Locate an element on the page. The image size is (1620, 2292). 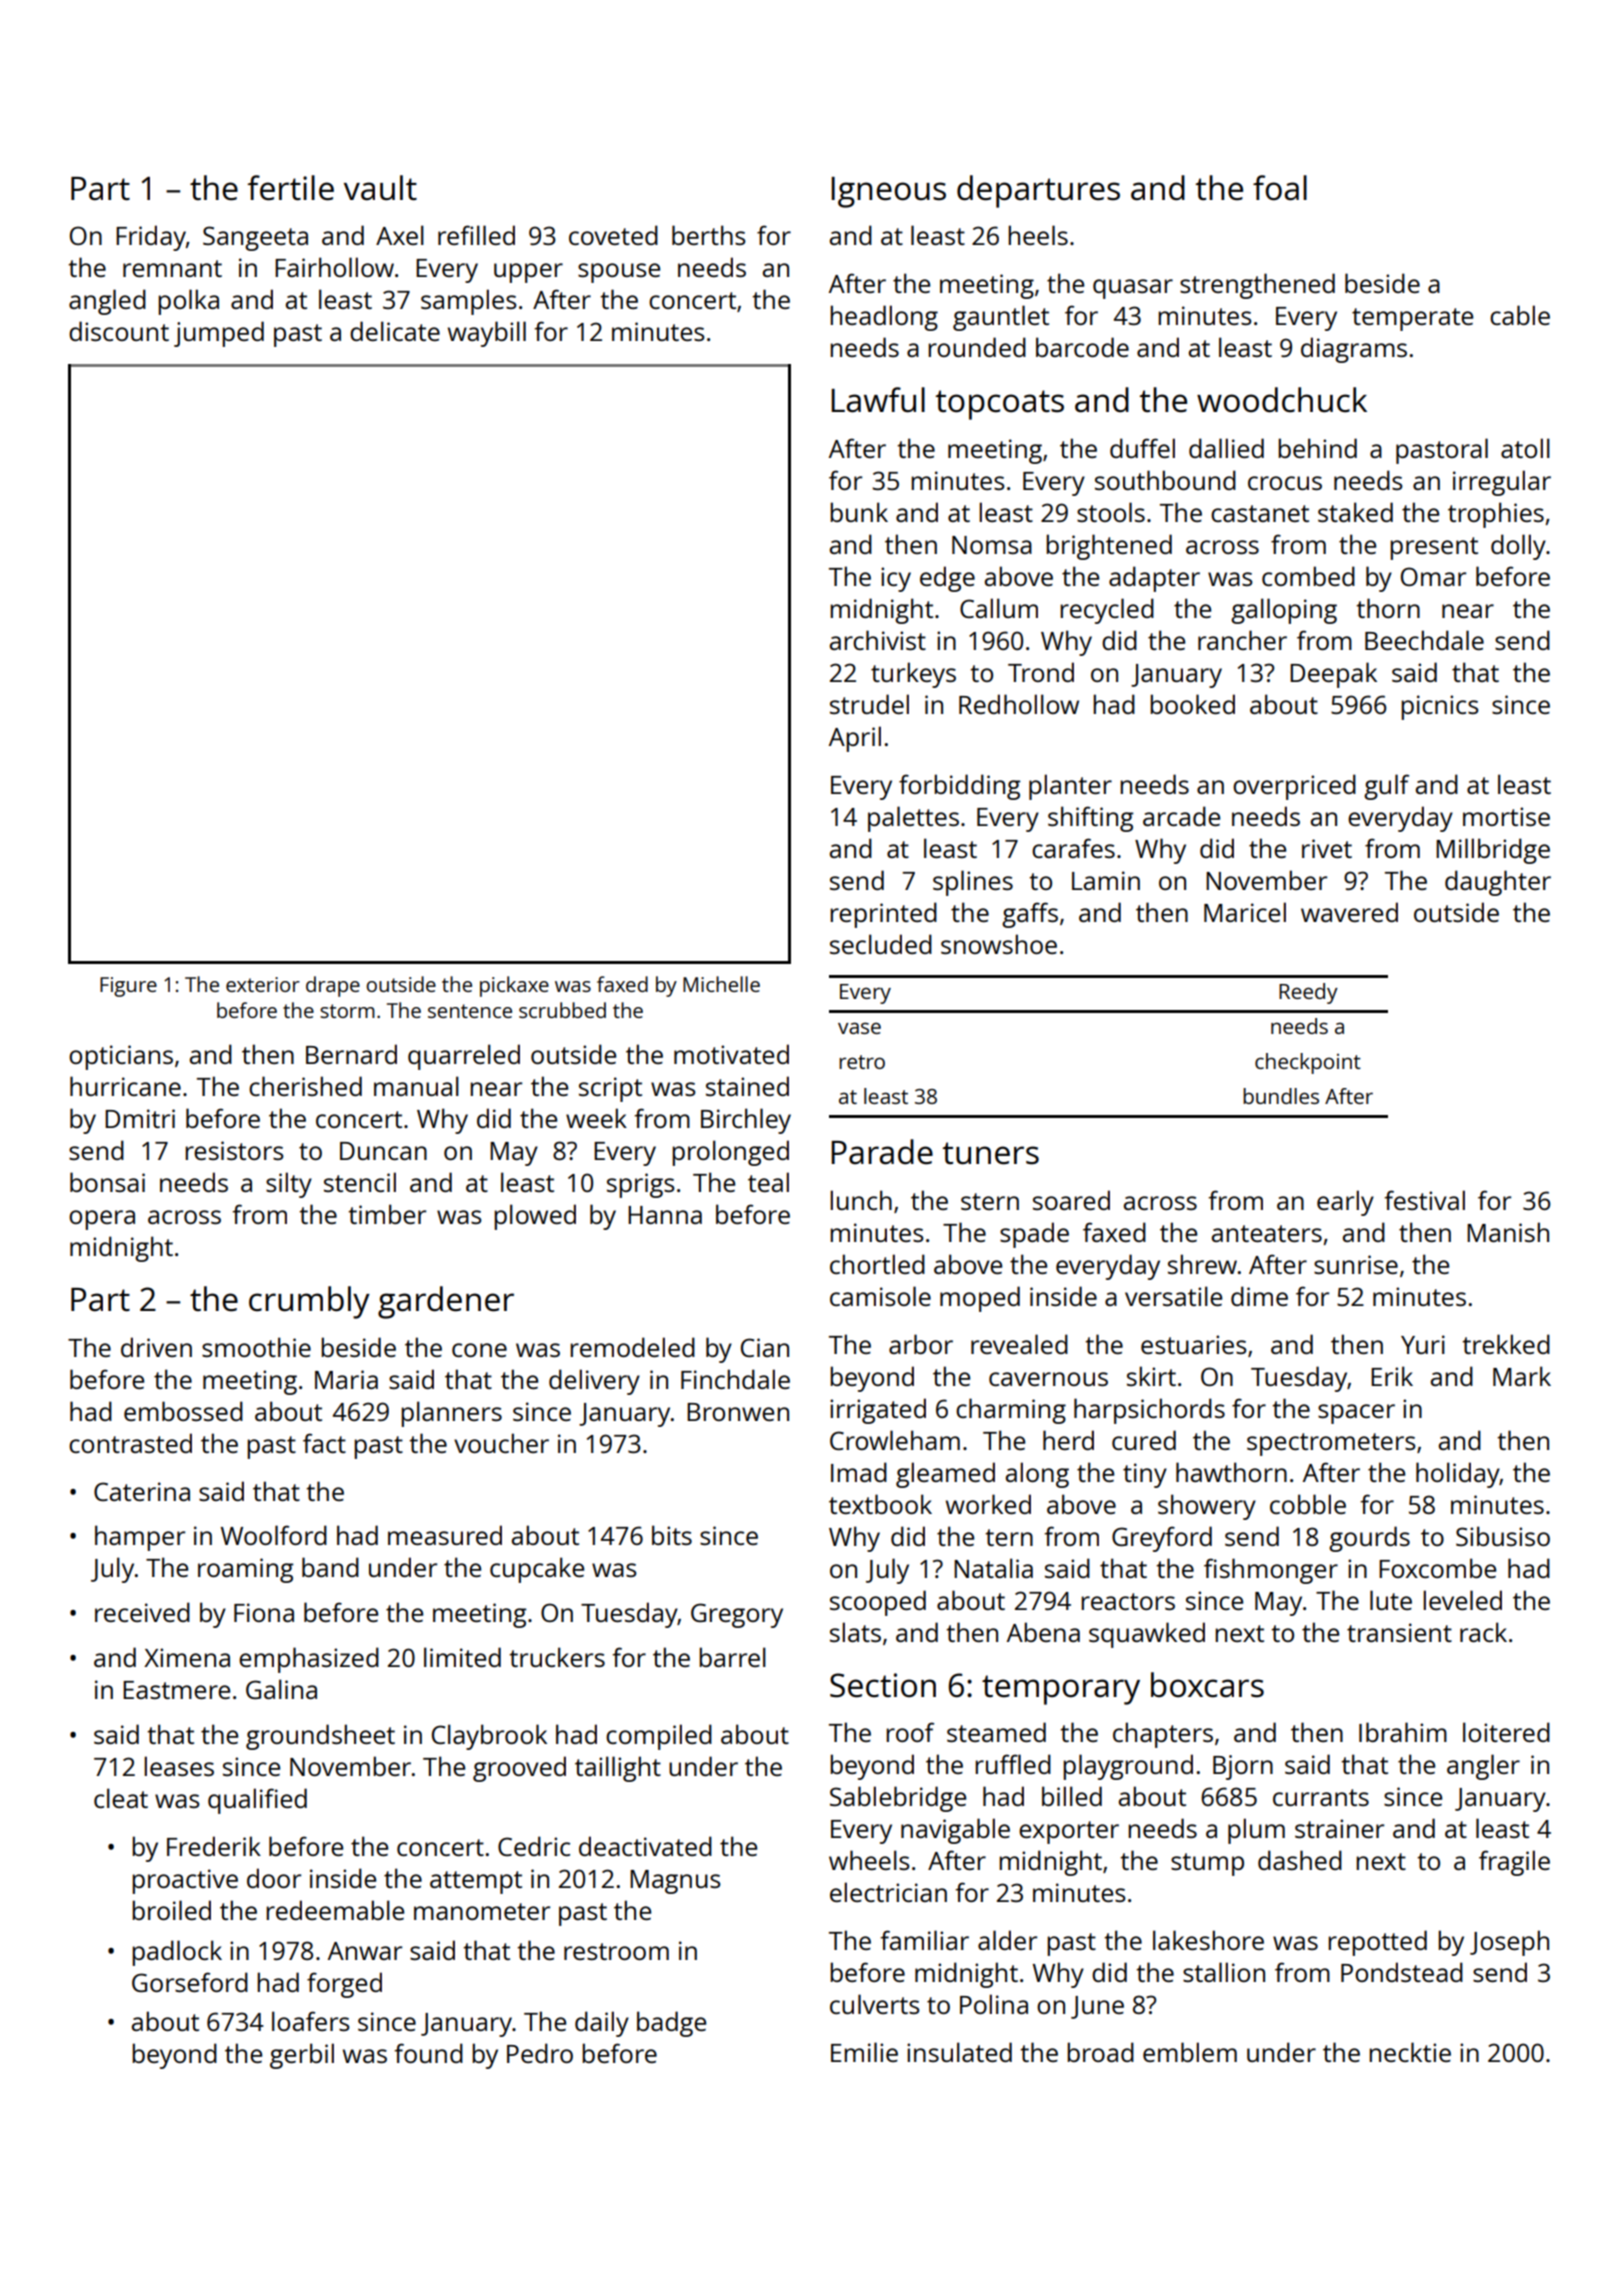
cable is located at coordinates (1520, 315).
